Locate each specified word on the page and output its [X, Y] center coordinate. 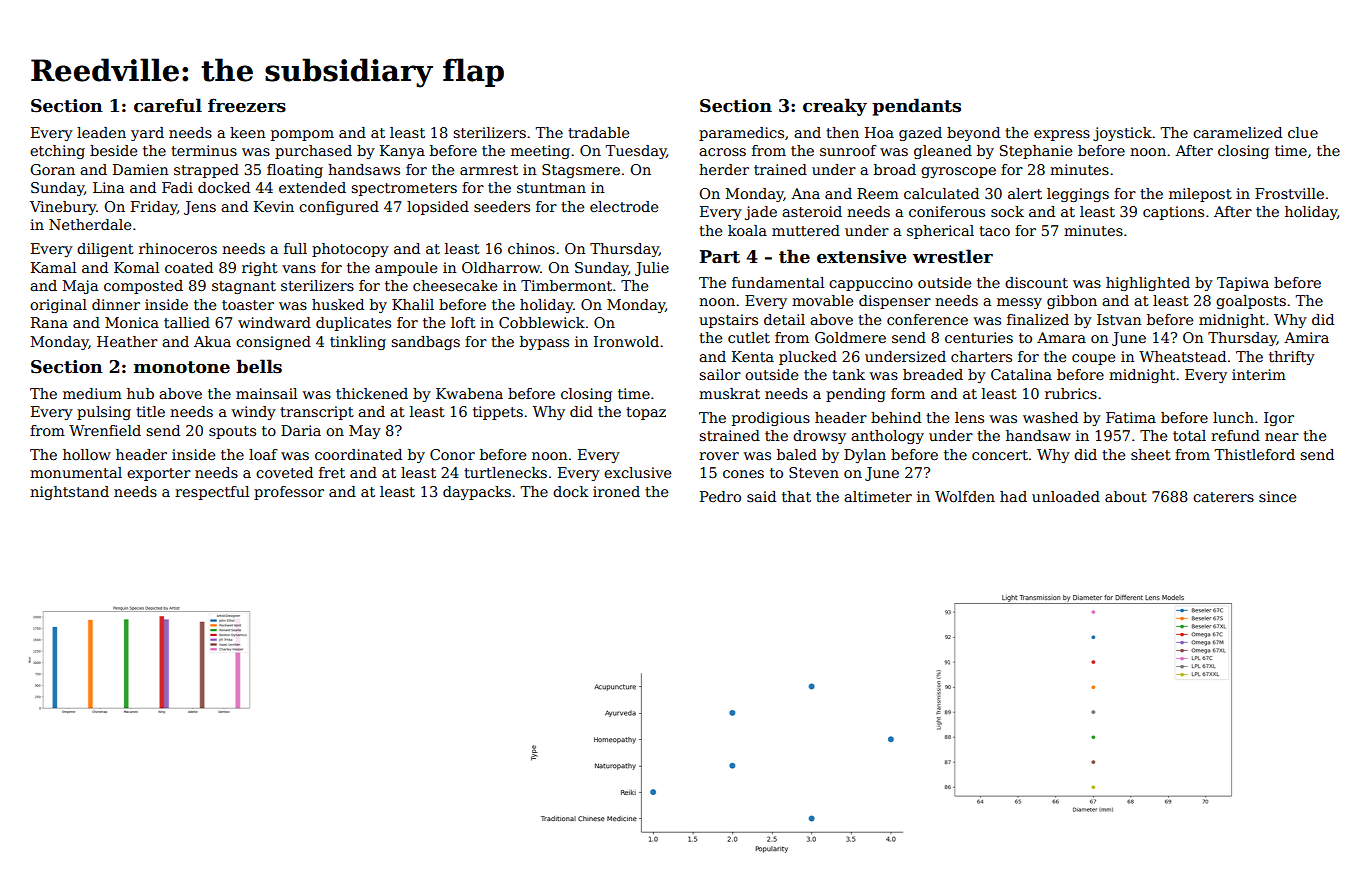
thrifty [1292, 358]
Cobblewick [542, 322]
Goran [52, 169]
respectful [212, 493]
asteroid [812, 211]
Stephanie [1036, 152]
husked [338, 304]
